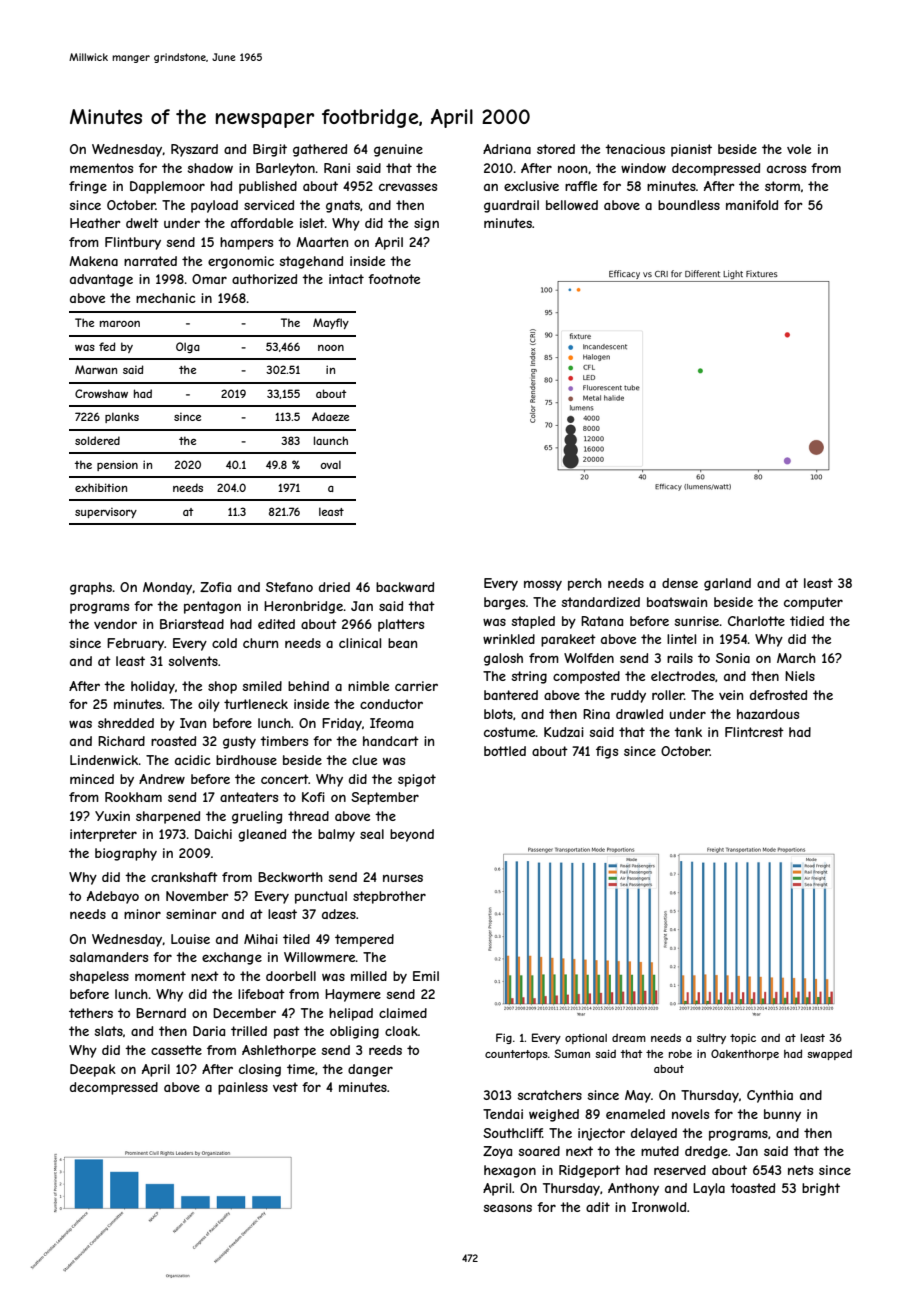 The image size is (924, 1308). Describe the element at coordinates (285, 1087) in the document. I see `vest` at that location.
